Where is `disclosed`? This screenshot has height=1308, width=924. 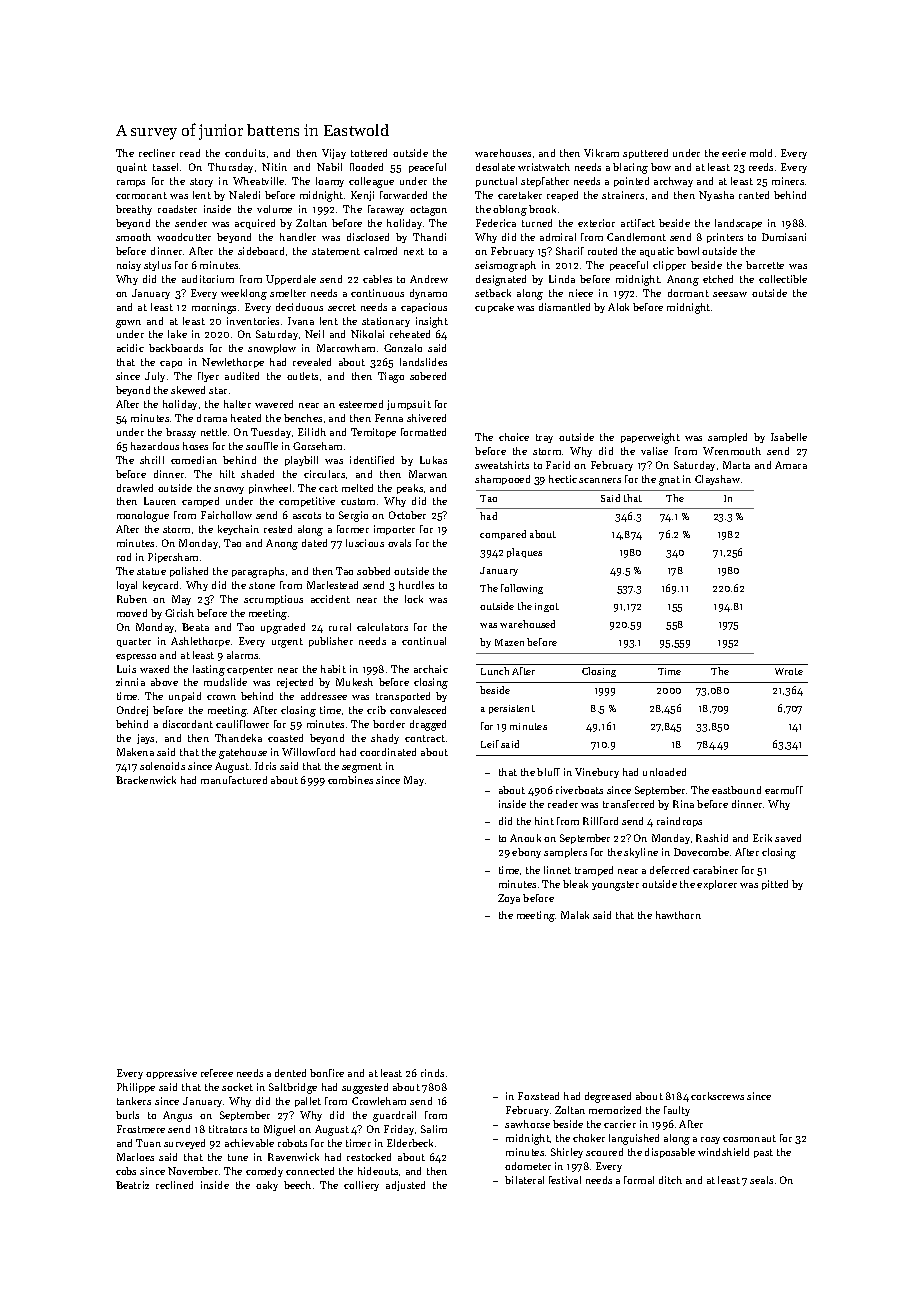
disclosed is located at coordinates (368, 237).
